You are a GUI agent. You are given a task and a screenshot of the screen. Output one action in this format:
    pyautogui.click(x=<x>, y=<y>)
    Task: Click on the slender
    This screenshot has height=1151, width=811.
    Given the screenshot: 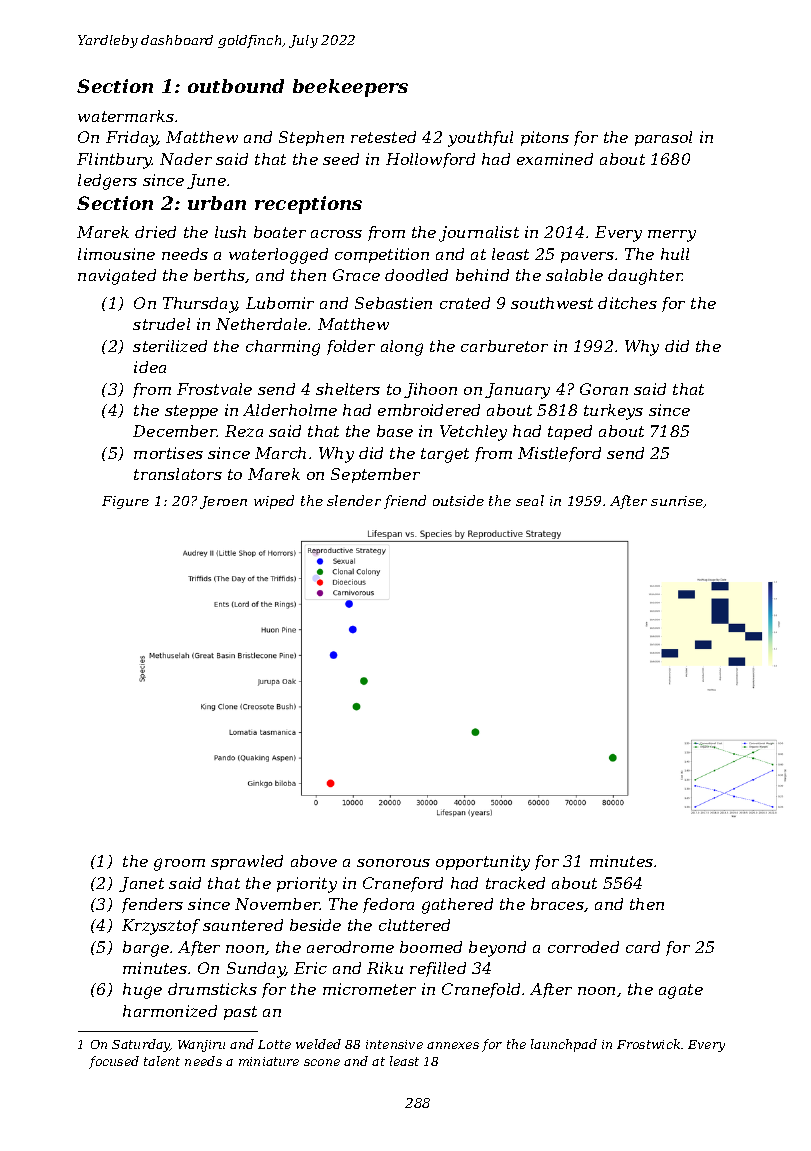 What is the action you would take?
    pyautogui.click(x=354, y=500)
